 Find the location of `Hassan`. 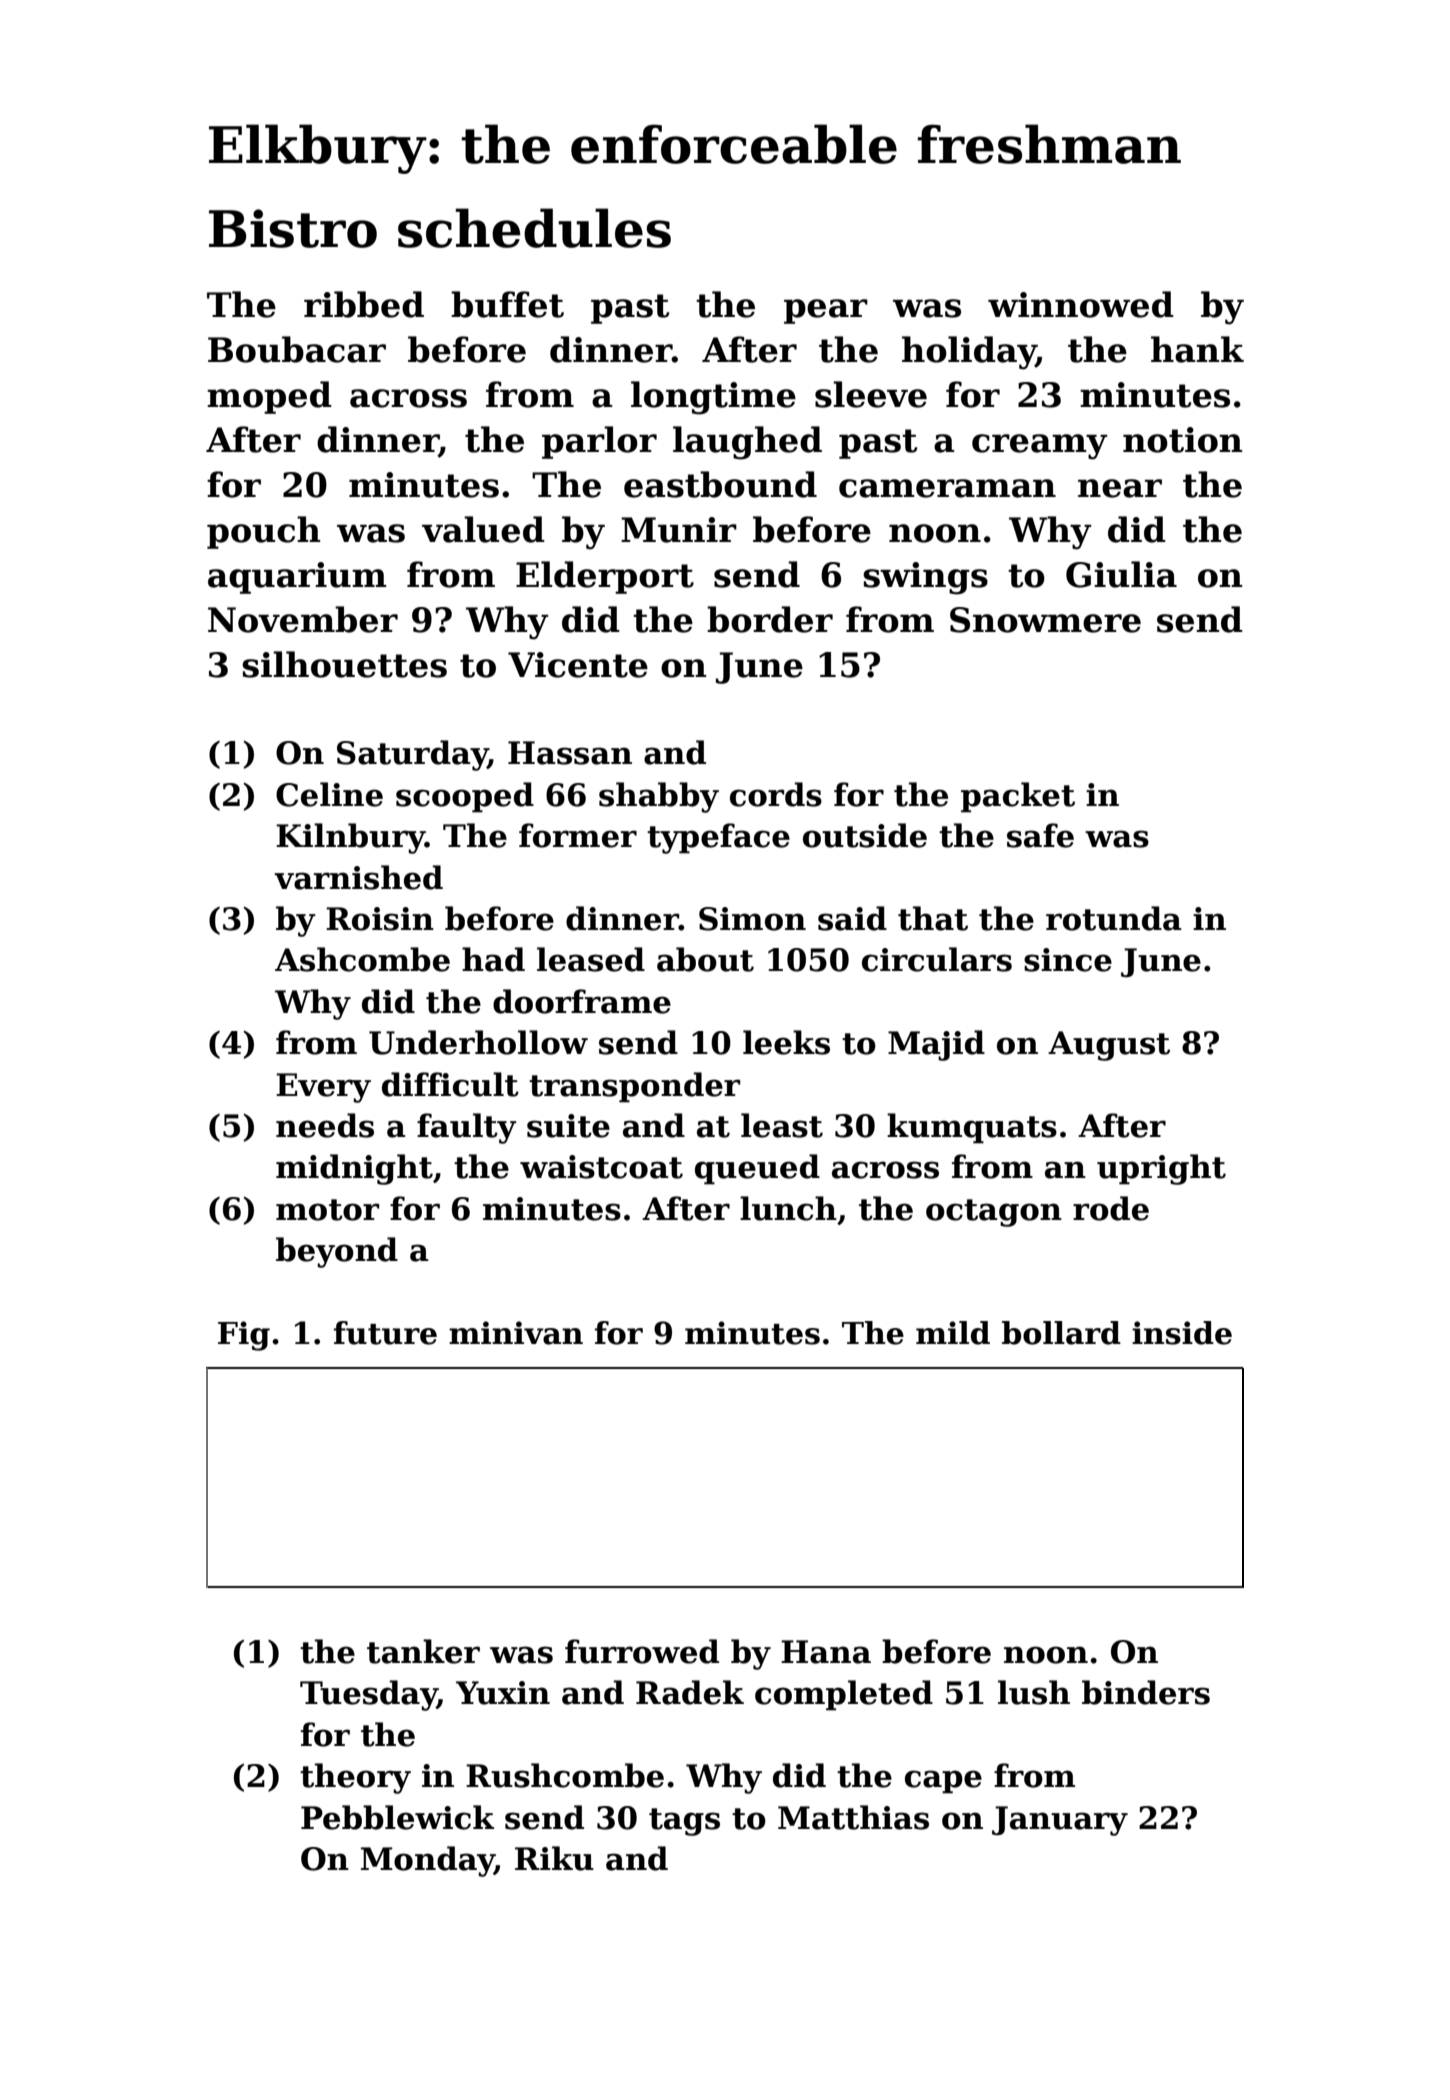

Hassan is located at coordinates (570, 753).
